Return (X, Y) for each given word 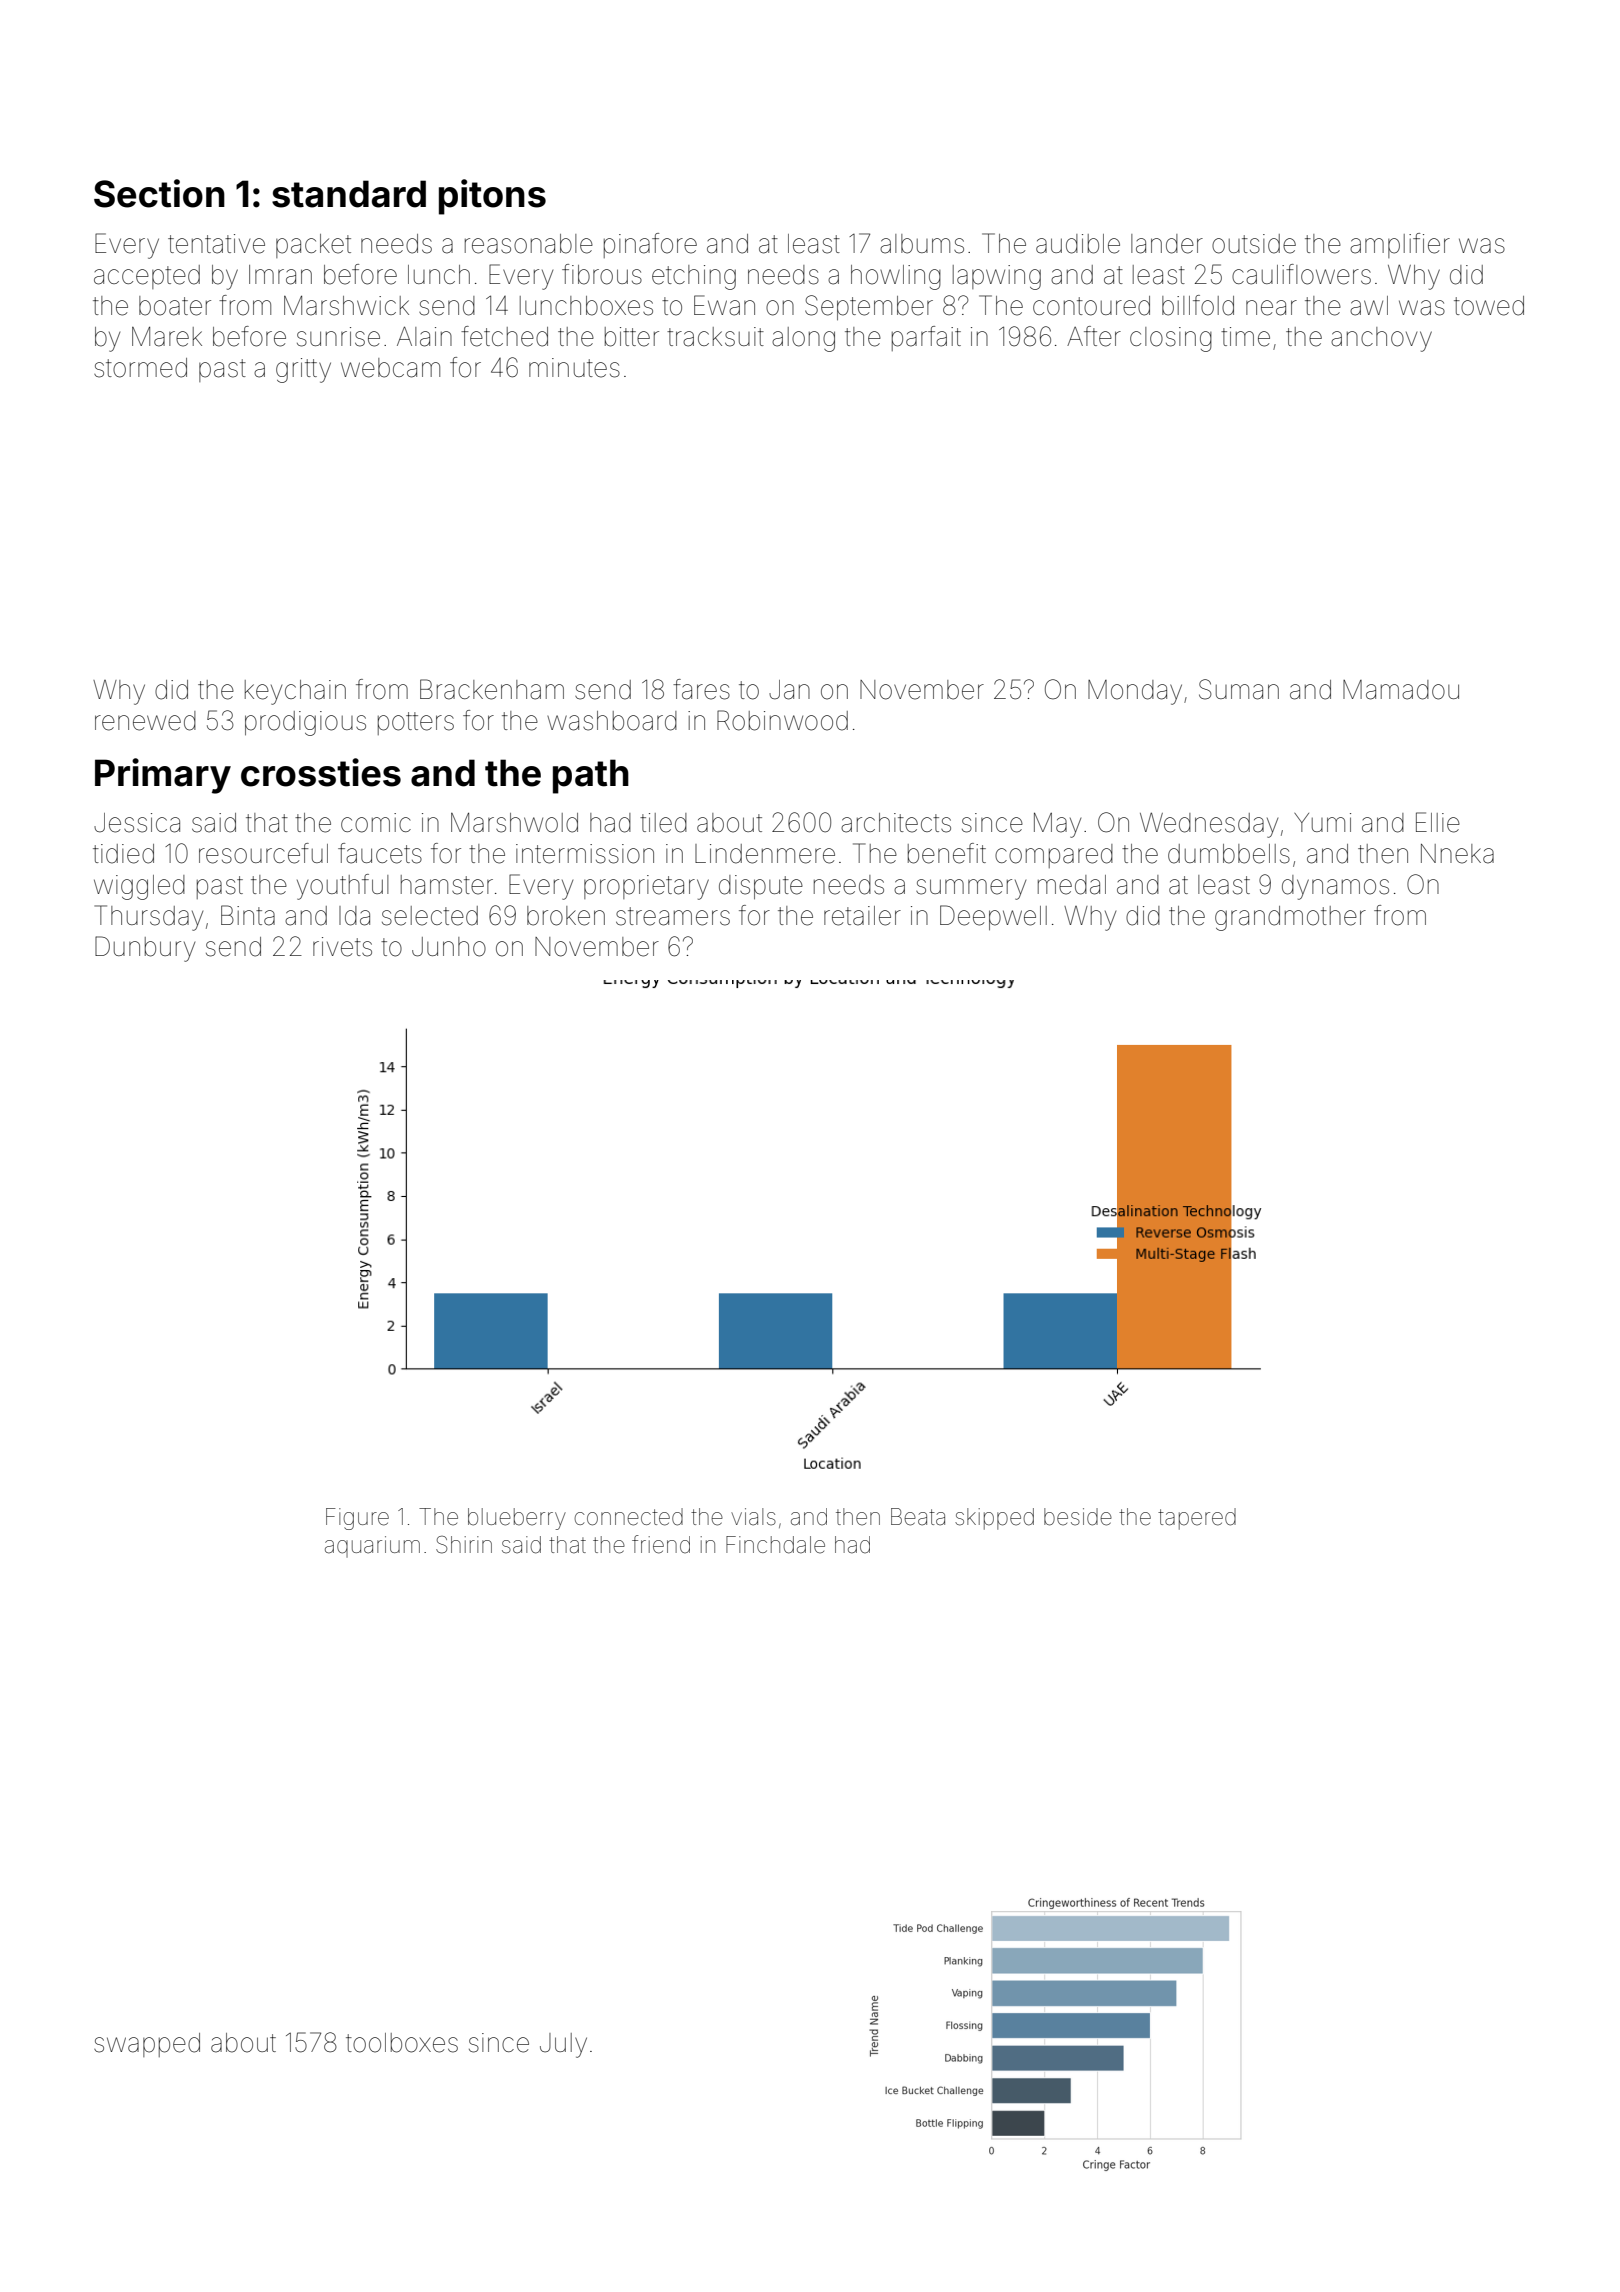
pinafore (650, 245)
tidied (123, 854)
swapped (147, 2045)
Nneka (1457, 854)
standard (349, 194)
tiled (663, 823)
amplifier (1400, 245)
